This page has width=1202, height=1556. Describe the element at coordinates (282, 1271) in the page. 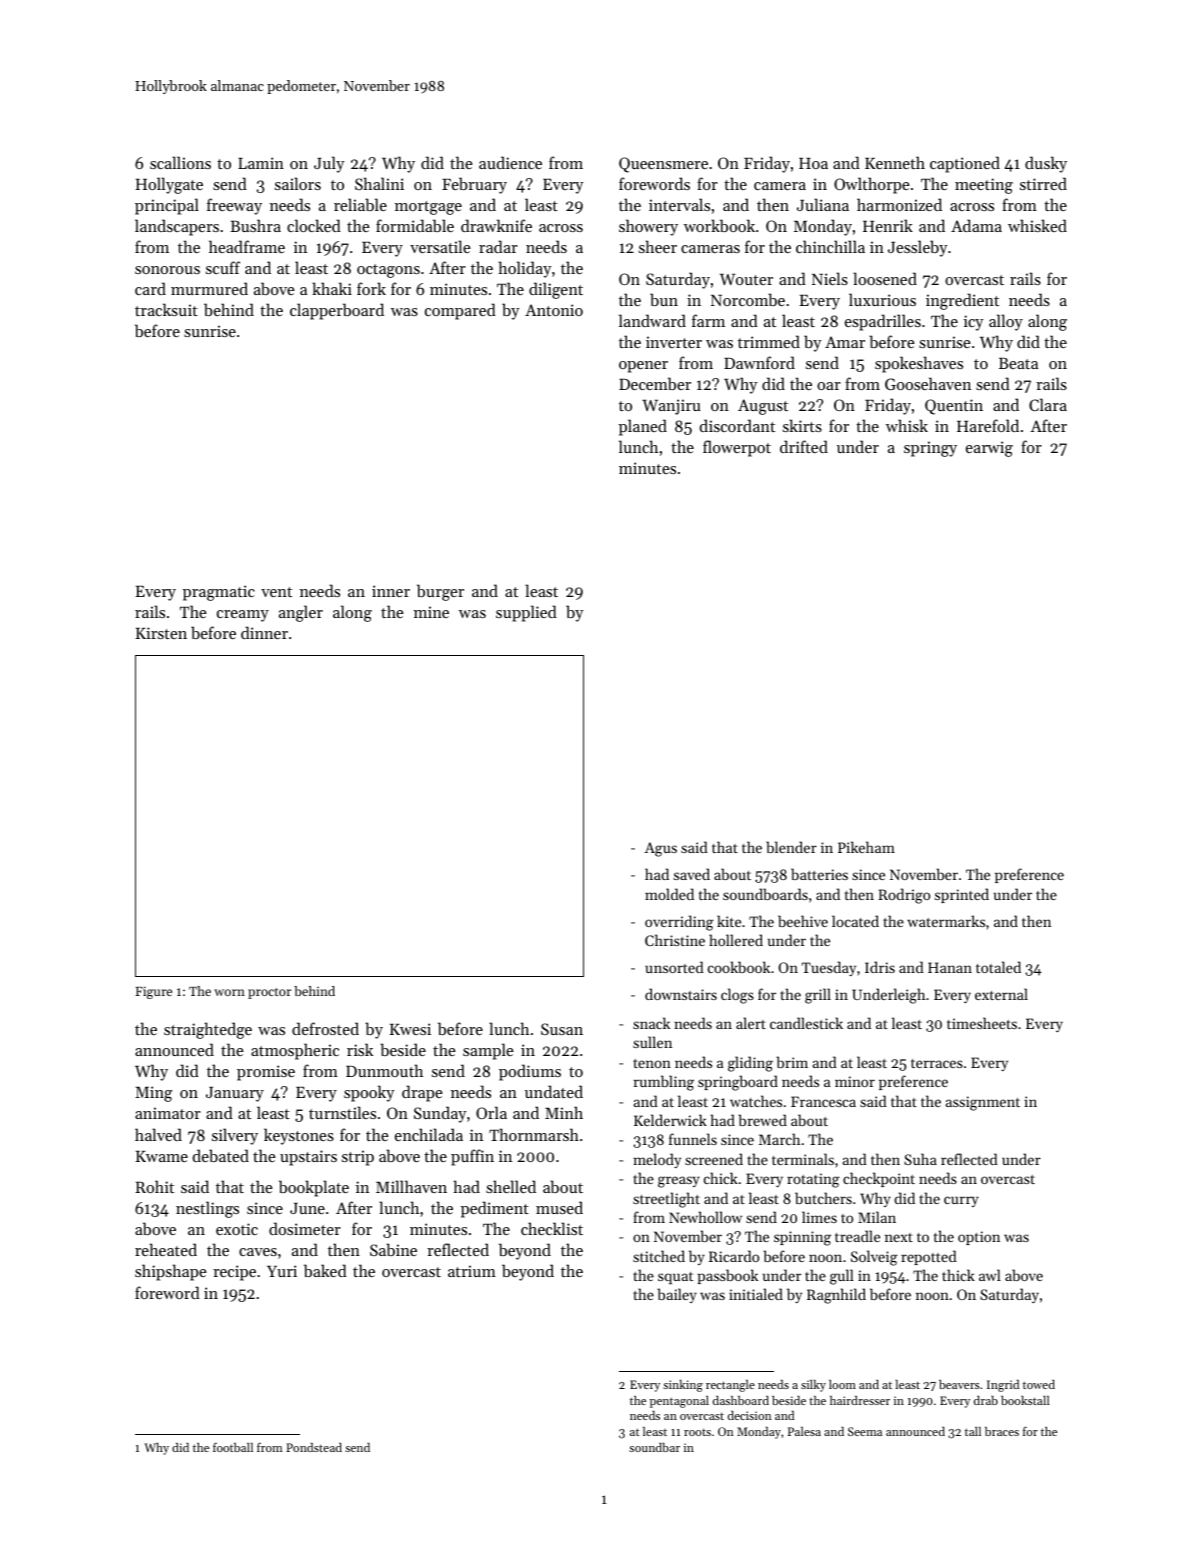

I see `Yuri` at that location.
